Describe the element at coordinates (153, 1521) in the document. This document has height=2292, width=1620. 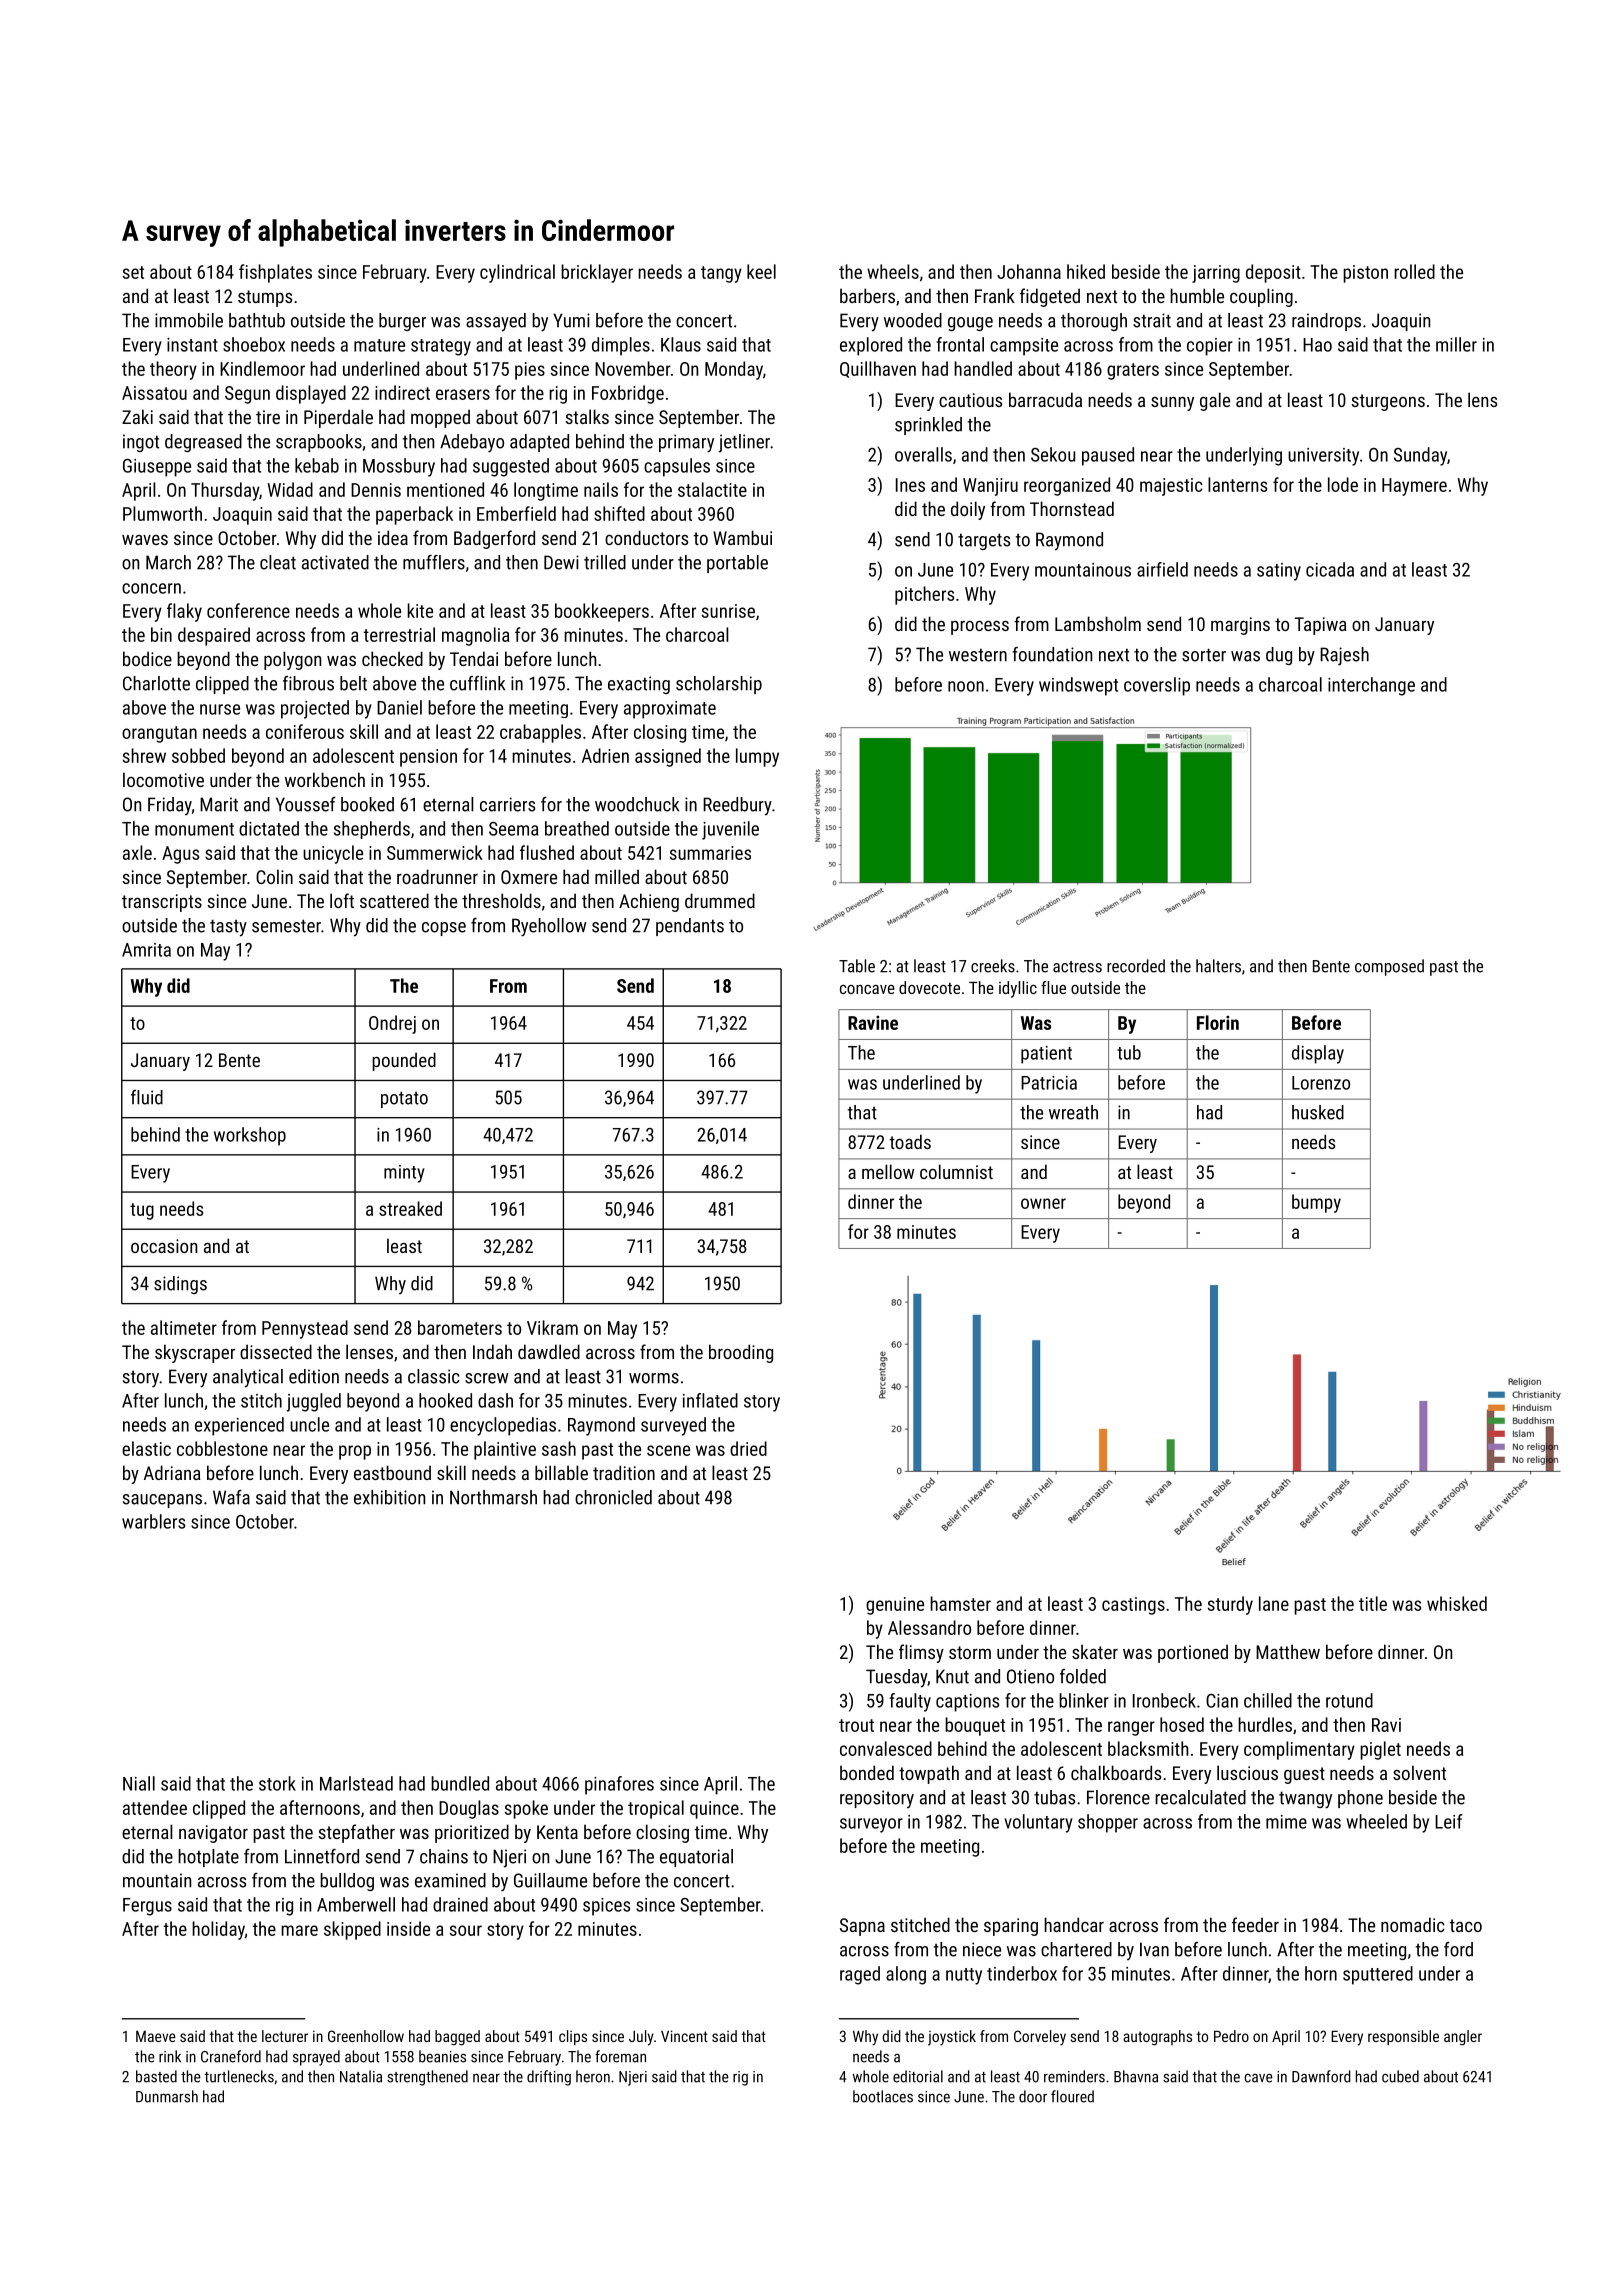
I see `warblers` at that location.
